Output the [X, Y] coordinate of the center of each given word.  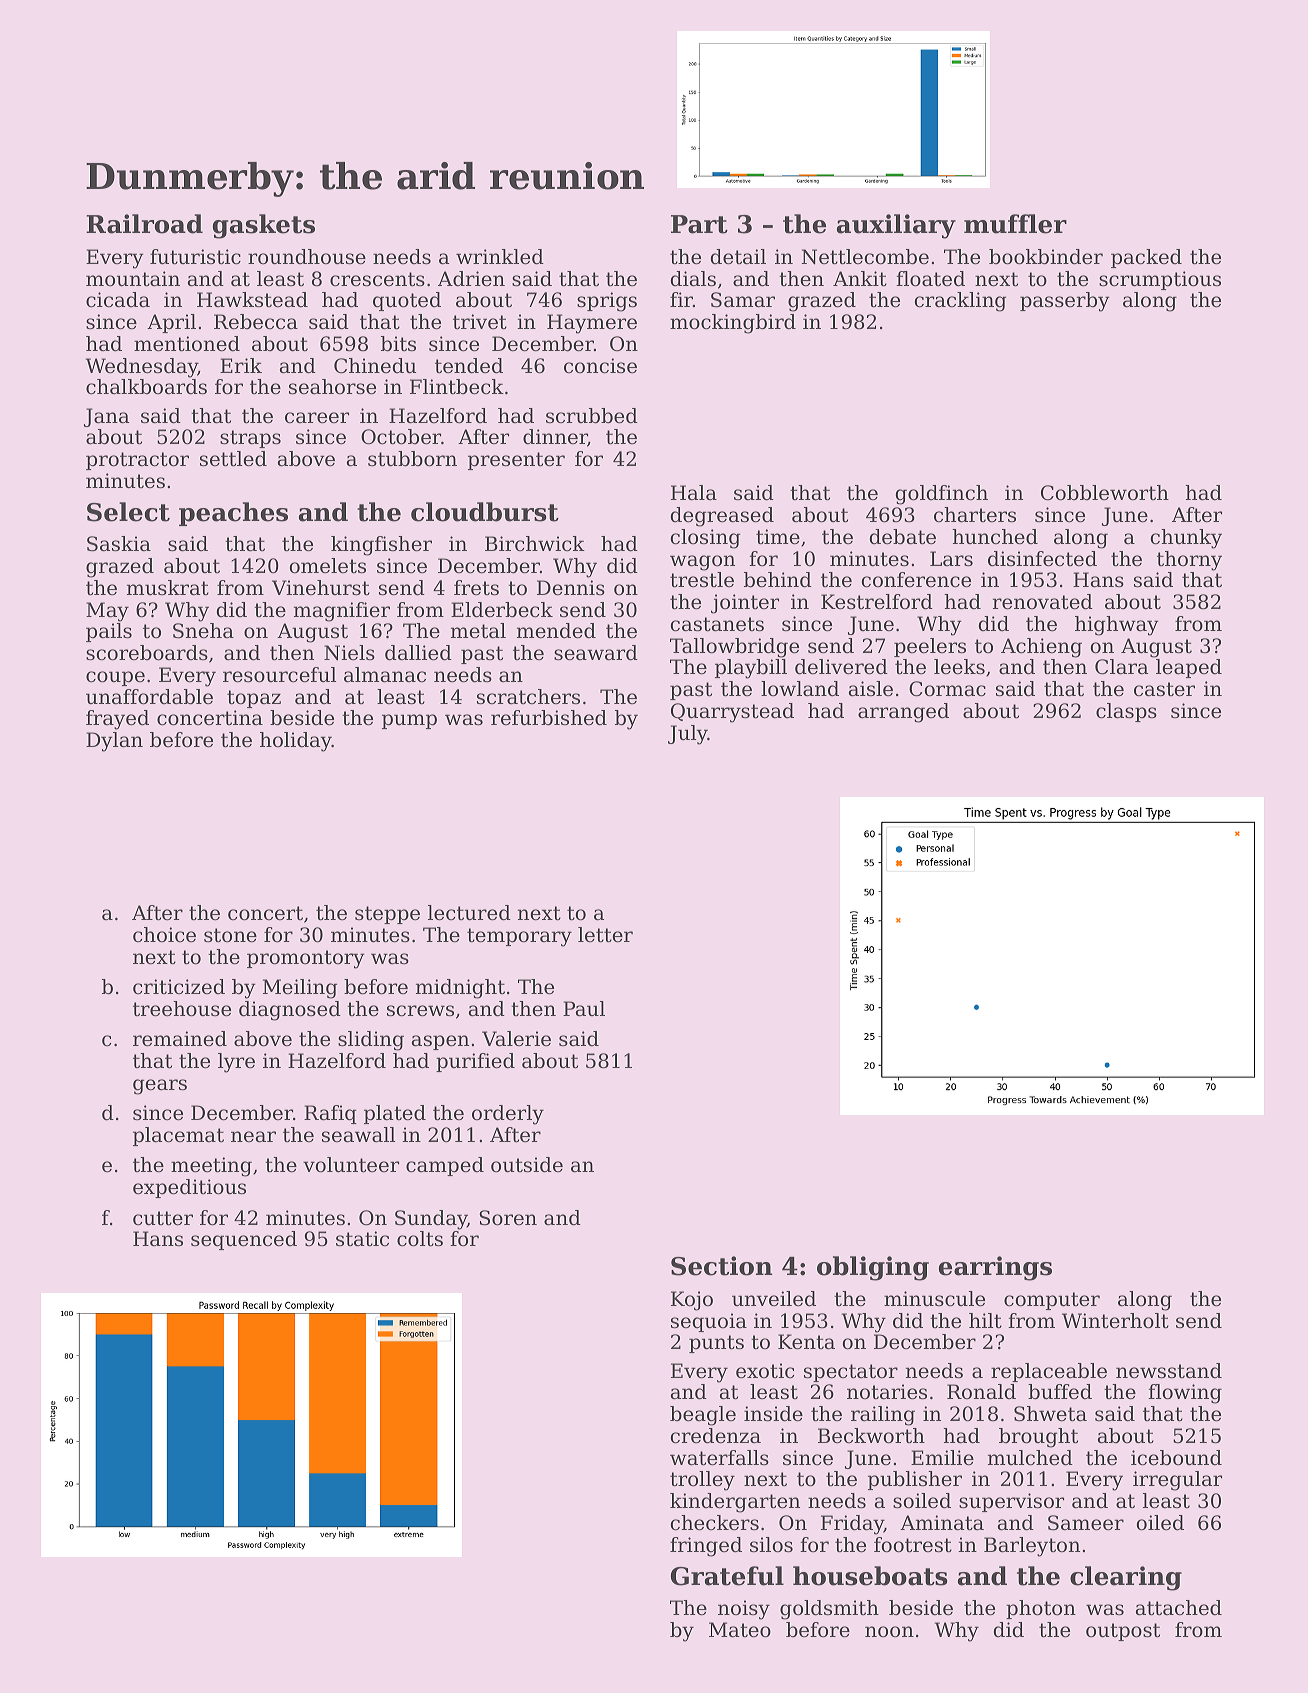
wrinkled [500, 257]
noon [889, 1632]
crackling [961, 302]
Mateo [740, 1630]
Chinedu [375, 366]
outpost [1123, 1632]
